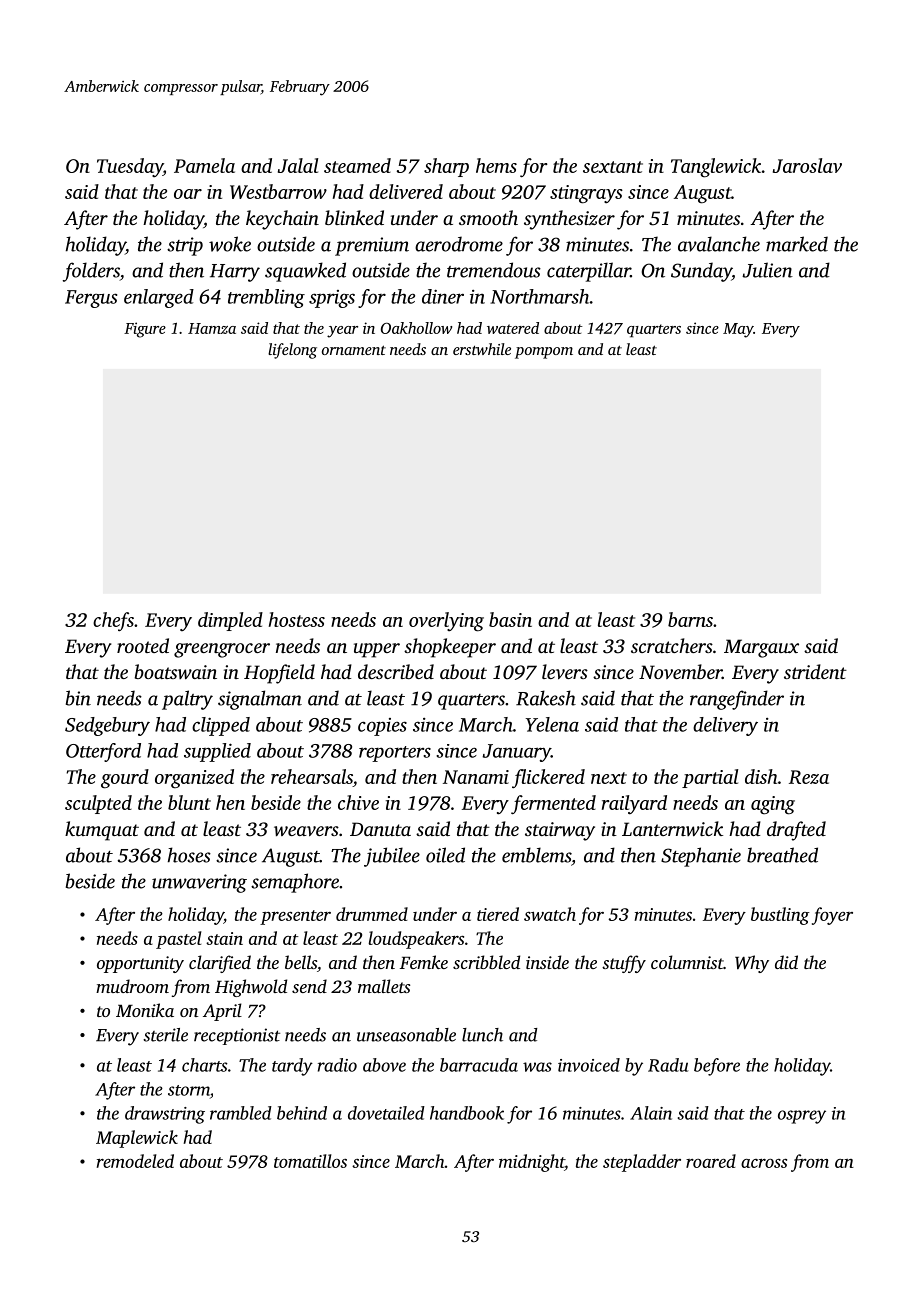  Describe the element at coordinates (510, 619) in the screenshot. I see `basin` at that location.
